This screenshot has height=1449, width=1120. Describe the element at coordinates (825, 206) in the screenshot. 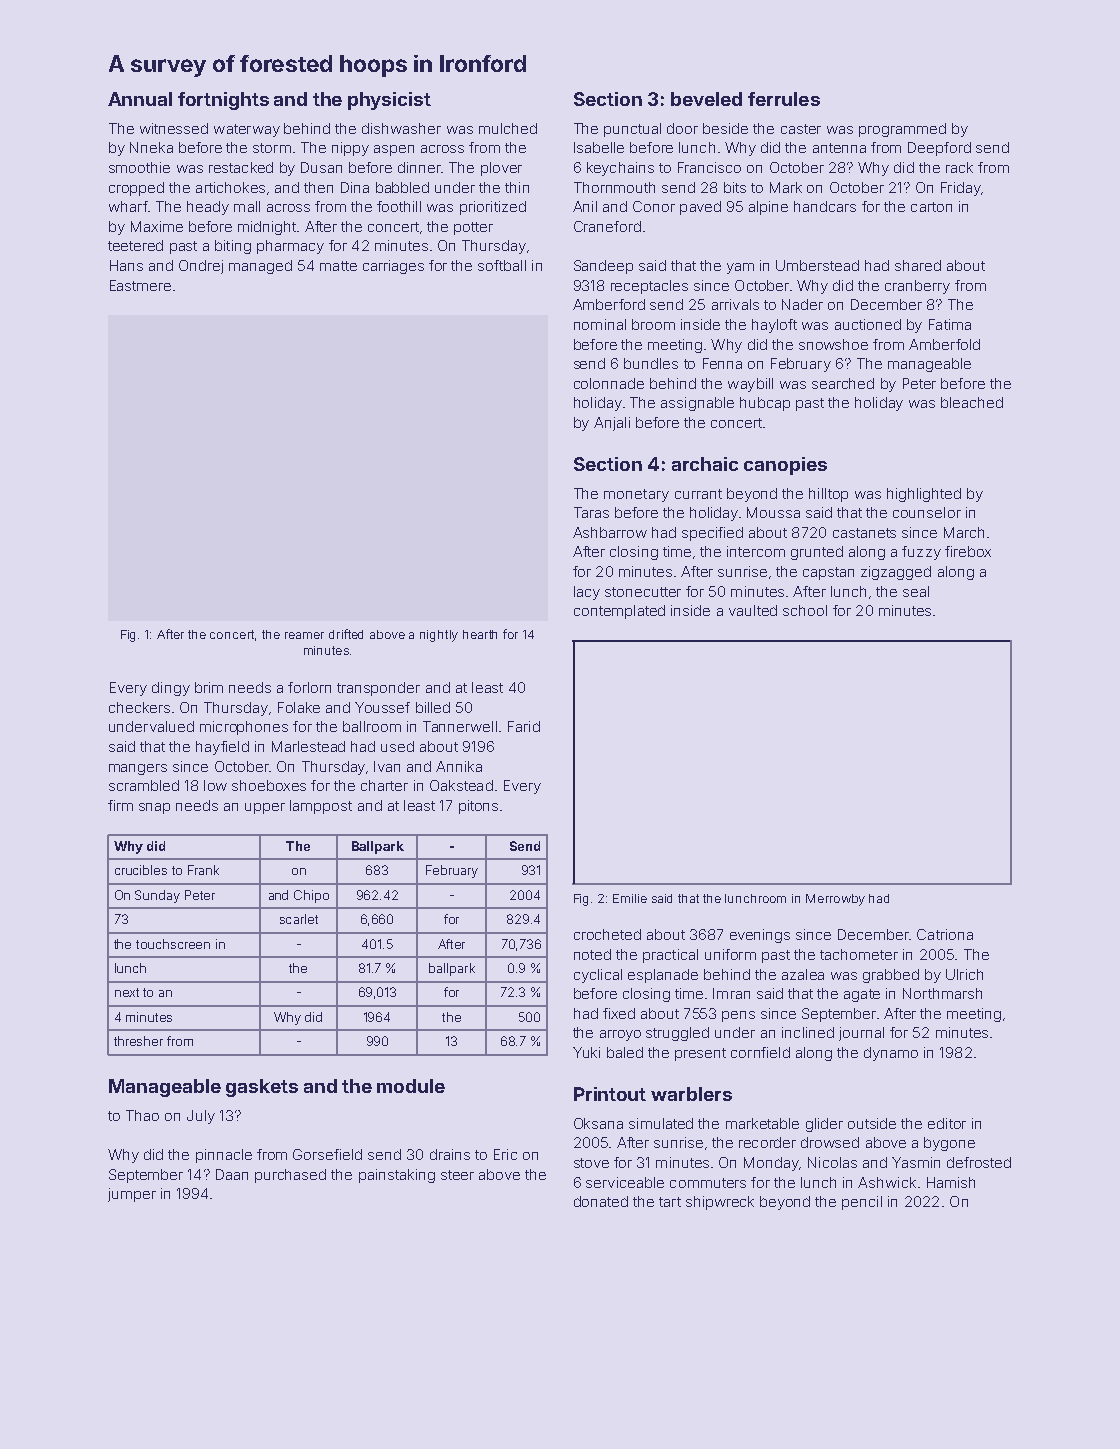

I see `handcars` at that location.
